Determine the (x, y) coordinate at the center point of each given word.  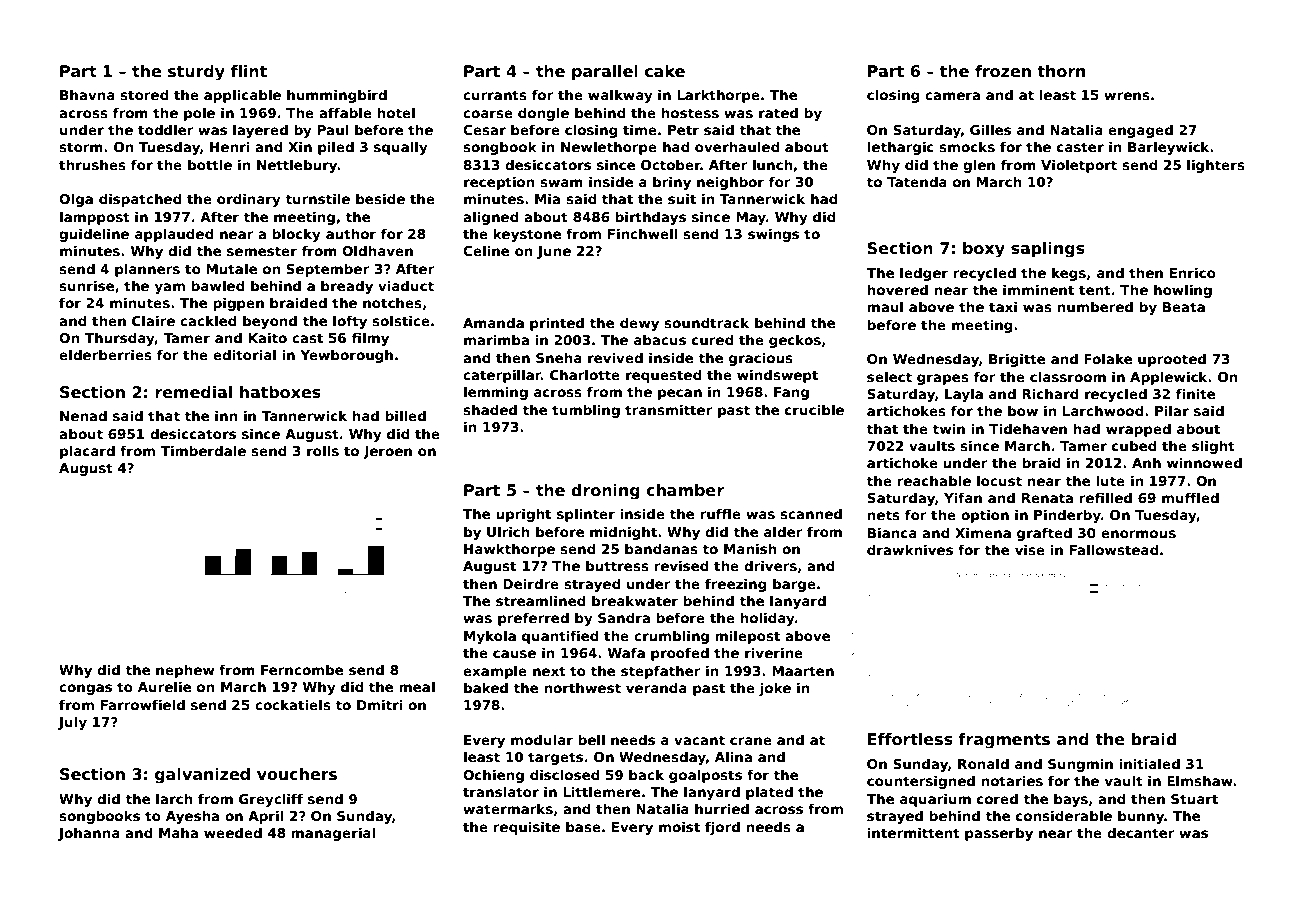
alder (783, 531)
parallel (605, 73)
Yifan (963, 497)
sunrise (86, 285)
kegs (1069, 274)
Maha (178, 832)
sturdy (196, 73)
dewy (639, 324)
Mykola (490, 637)
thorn (1061, 71)
